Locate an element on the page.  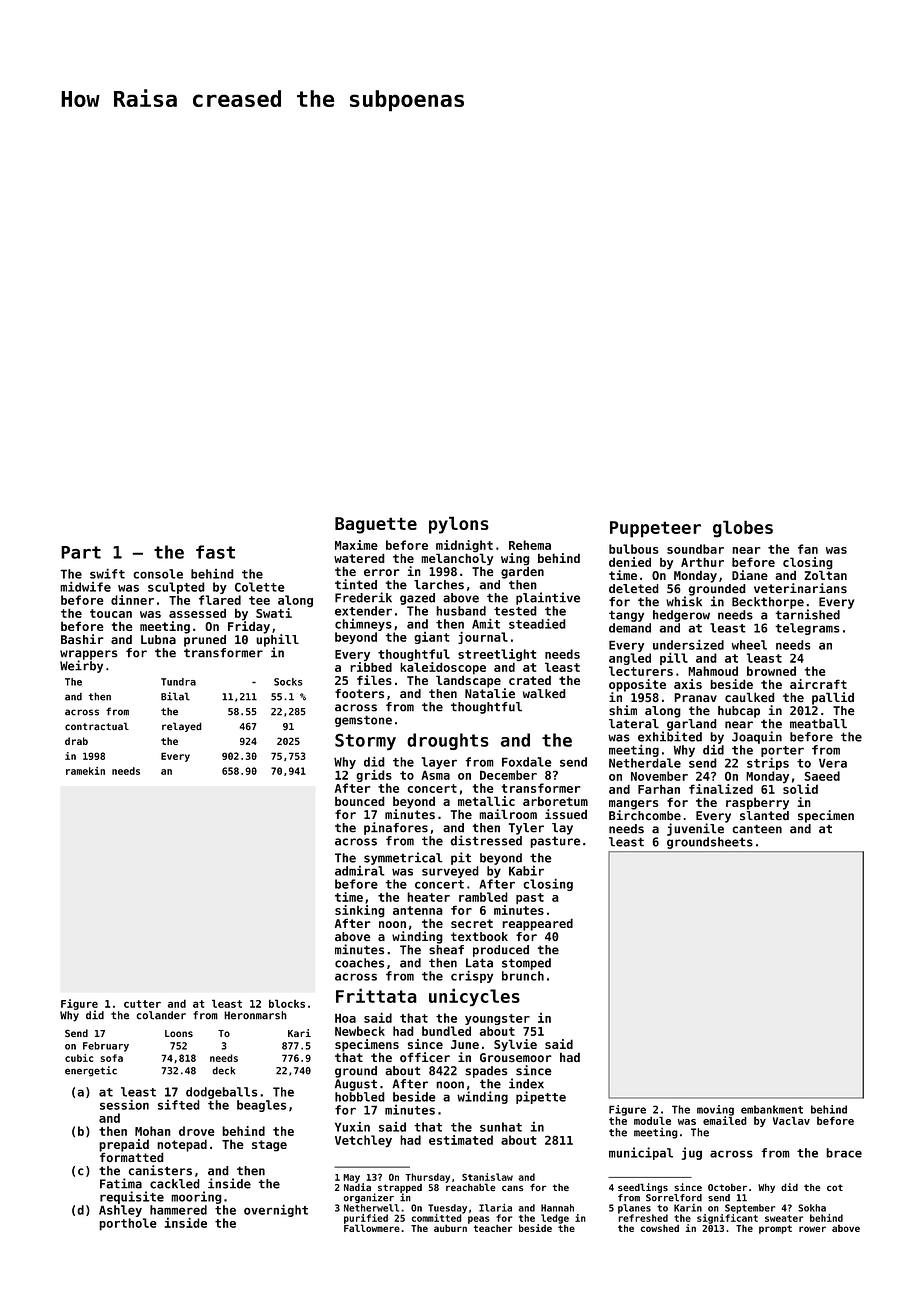
antenna is located at coordinates (418, 910).
